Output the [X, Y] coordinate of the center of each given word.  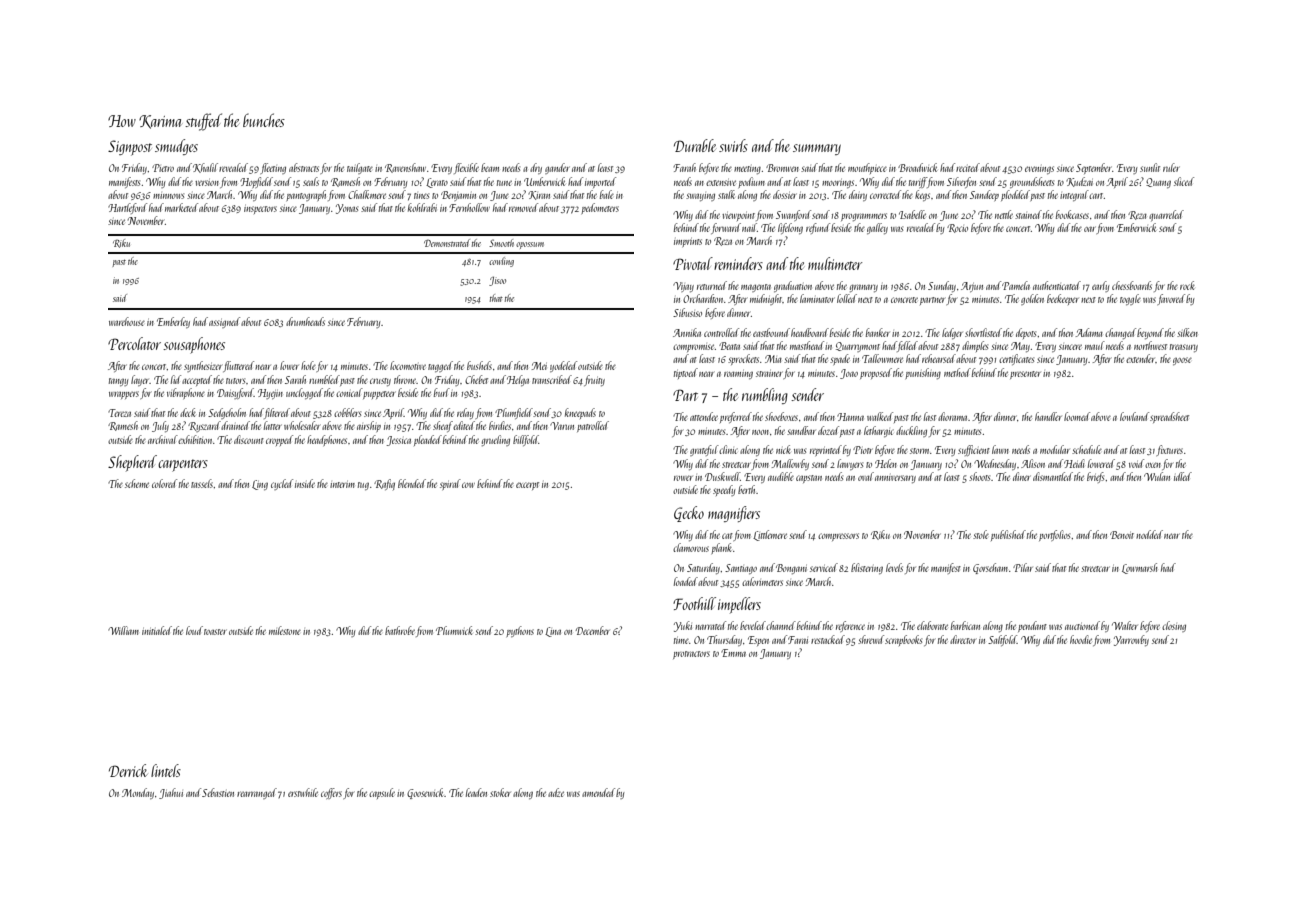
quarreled [1166, 215]
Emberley [173, 322]
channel [781, 625]
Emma [733, 653]
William [123, 630]
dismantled [1053, 476]
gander [557, 168]
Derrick [128, 770]
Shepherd [132, 463]
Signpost [130, 148]
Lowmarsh [1140, 568]
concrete [904, 300]
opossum [530, 245]
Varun [562, 426]
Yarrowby [1131, 640]
